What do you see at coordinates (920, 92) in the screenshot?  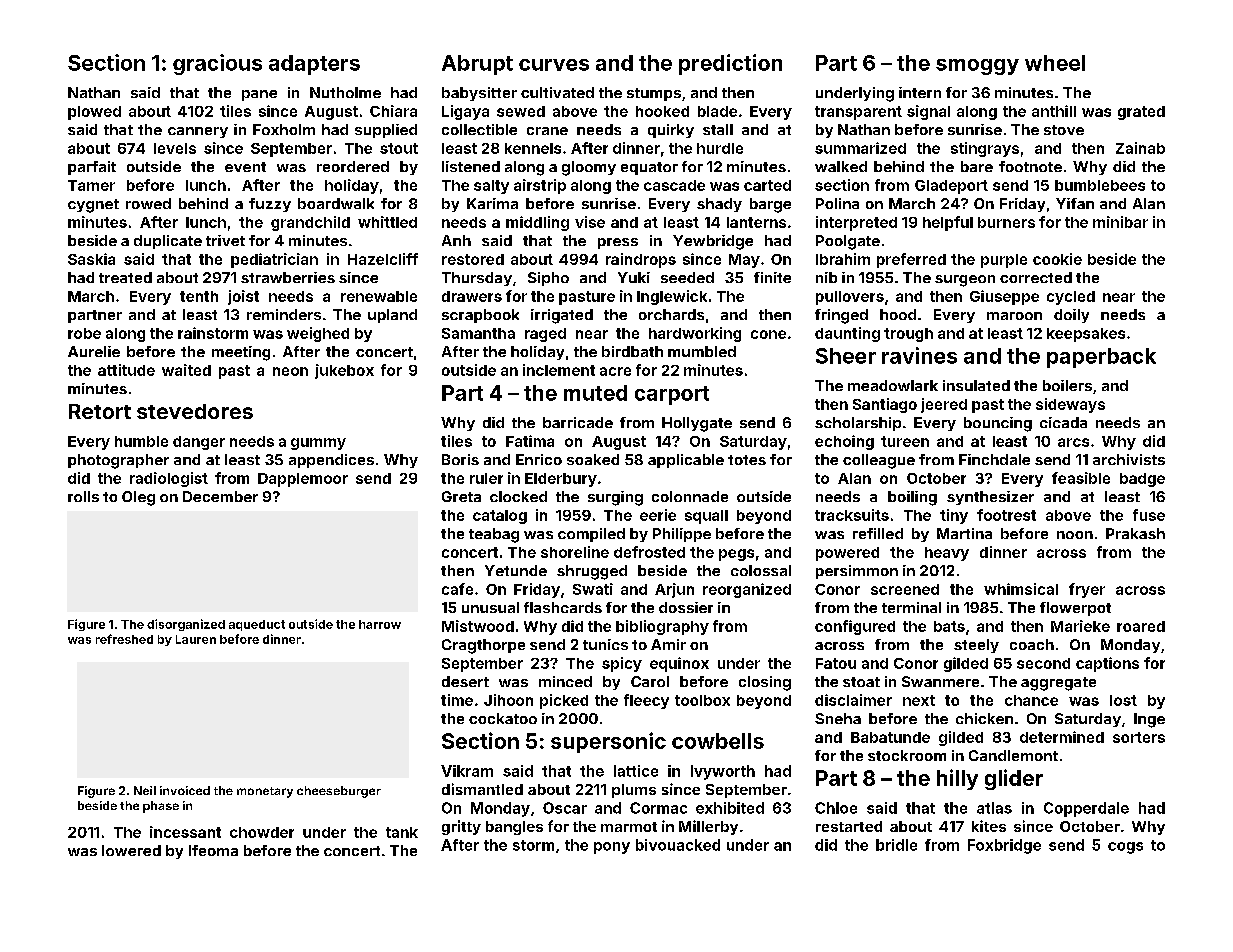 I see `intern` at bounding box center [920, 92].
